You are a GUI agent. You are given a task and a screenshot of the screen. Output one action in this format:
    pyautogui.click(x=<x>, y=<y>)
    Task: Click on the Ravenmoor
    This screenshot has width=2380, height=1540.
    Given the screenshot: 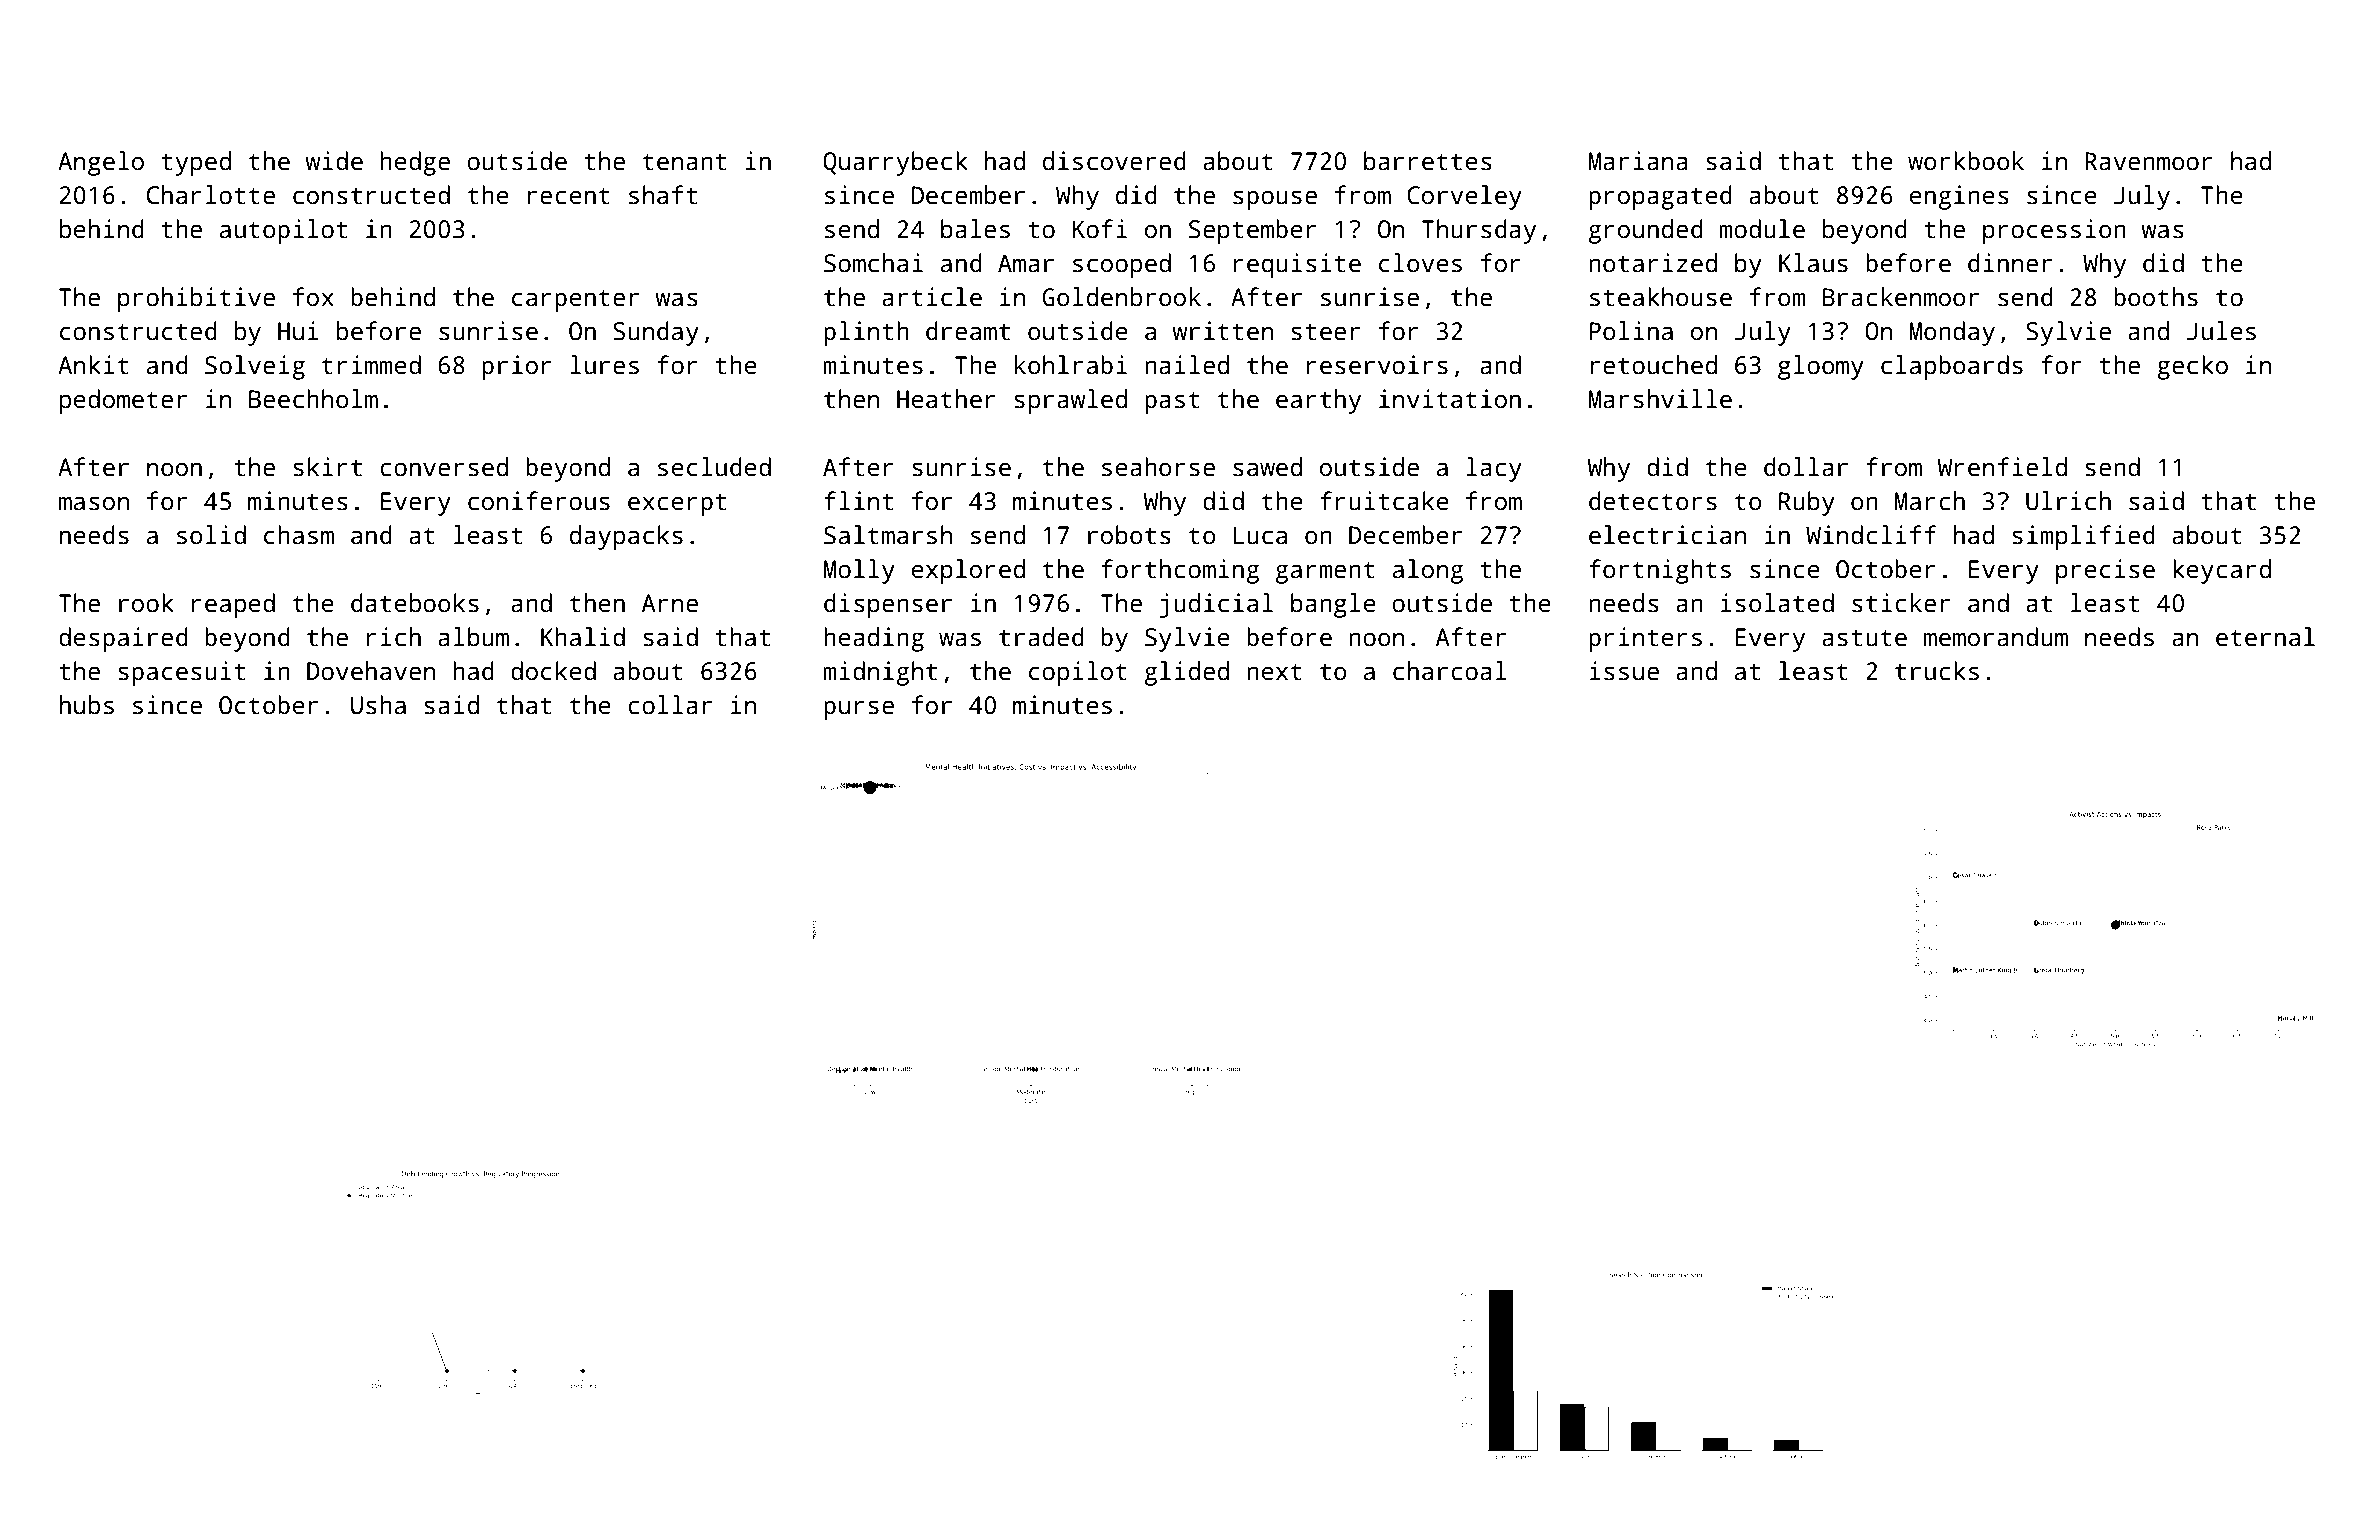 What is the action you would take?
    pyautogui.click(x=2149, y=161)
